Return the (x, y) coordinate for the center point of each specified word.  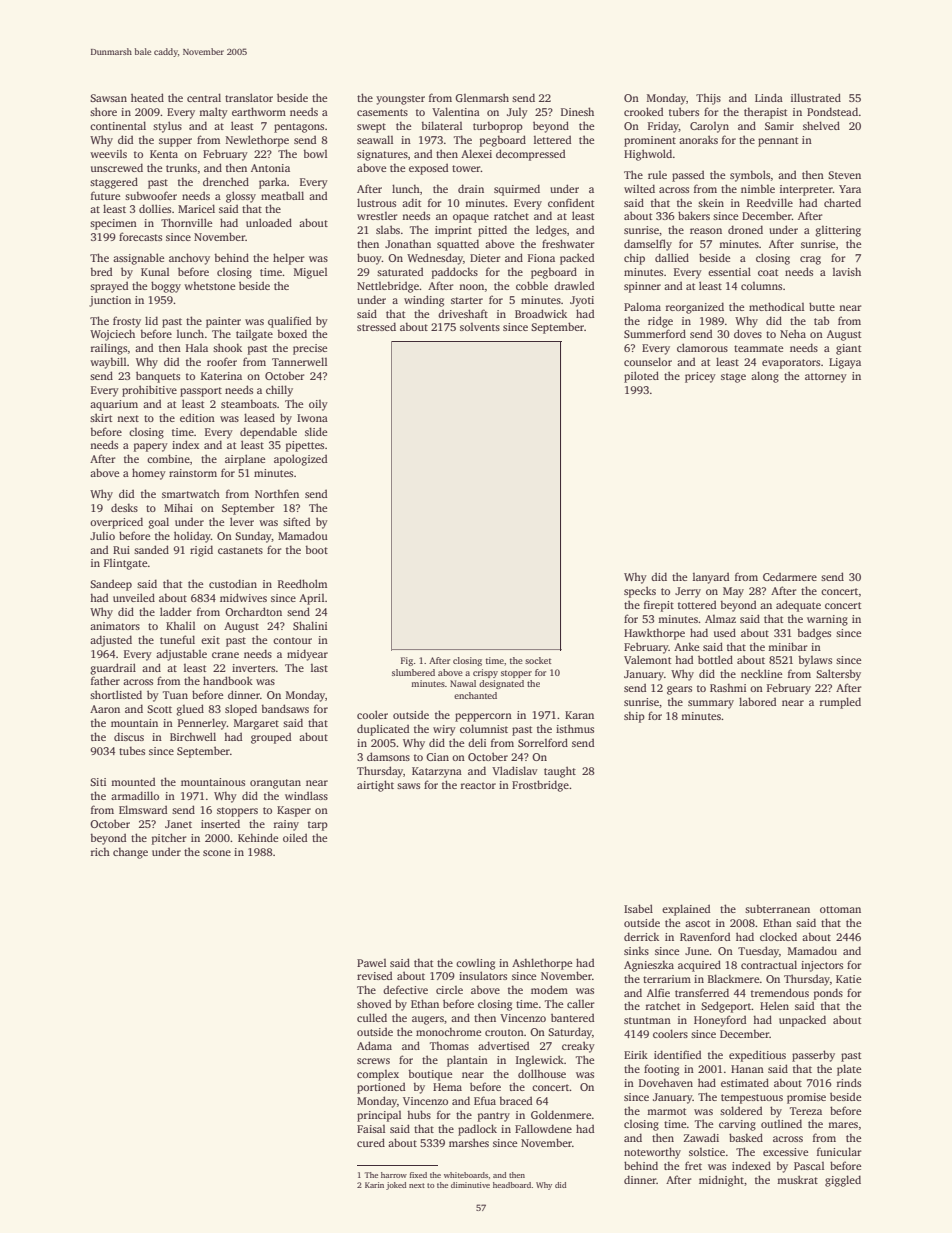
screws (373, 1061)
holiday (192, 537)
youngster (400, 100)
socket (538, 660)
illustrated (816, 97)
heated (147, 97)
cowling (475, 964)
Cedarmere (790, 576)
